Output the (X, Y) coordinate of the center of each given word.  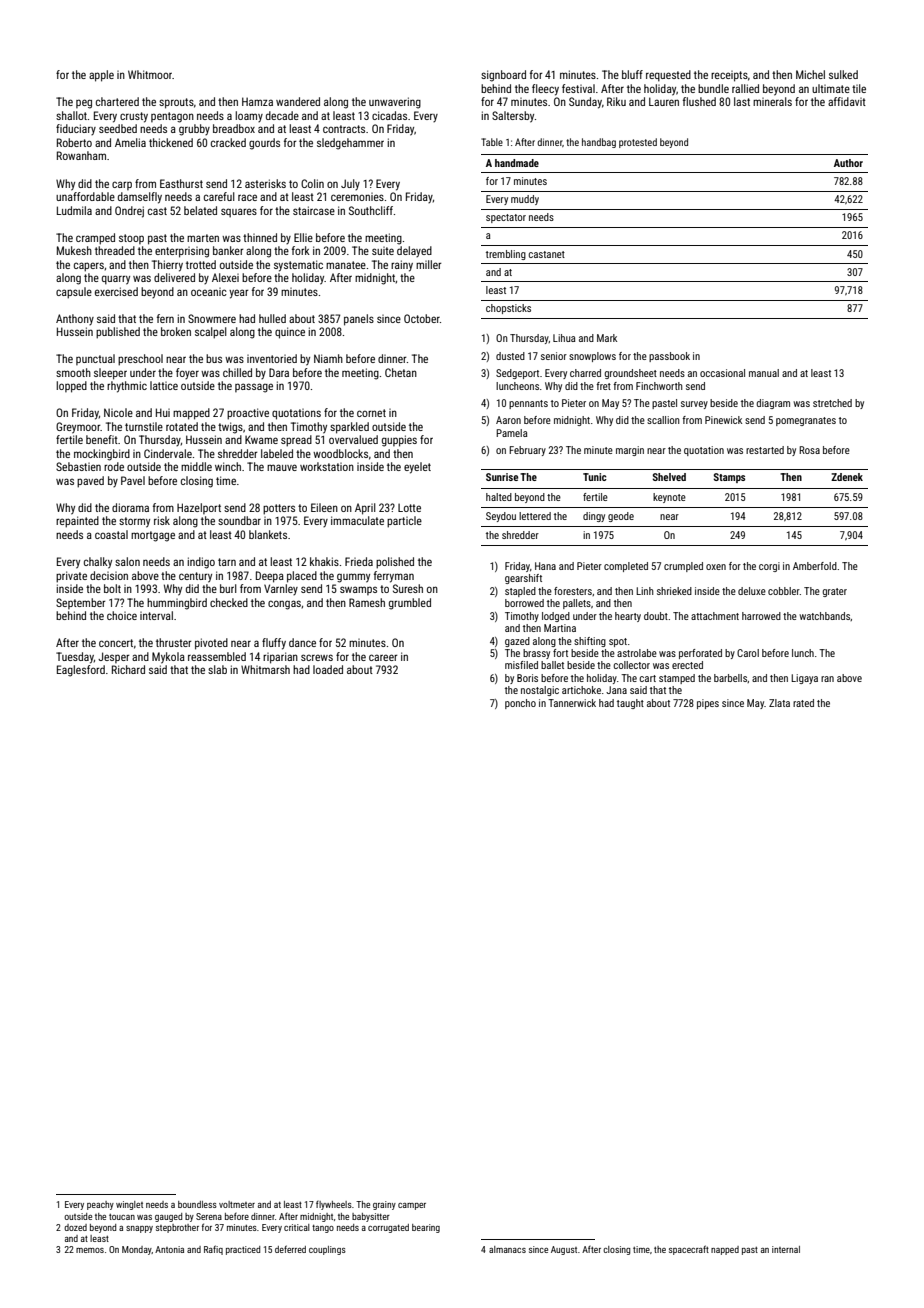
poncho (520, 704)
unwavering (395, 103)
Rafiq (213, 1250)
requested (668, 76)
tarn (227, 562)
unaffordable (85, 196)
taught (630, 704)
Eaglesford (81, 671)
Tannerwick (572, 703)
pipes (708, 704)
